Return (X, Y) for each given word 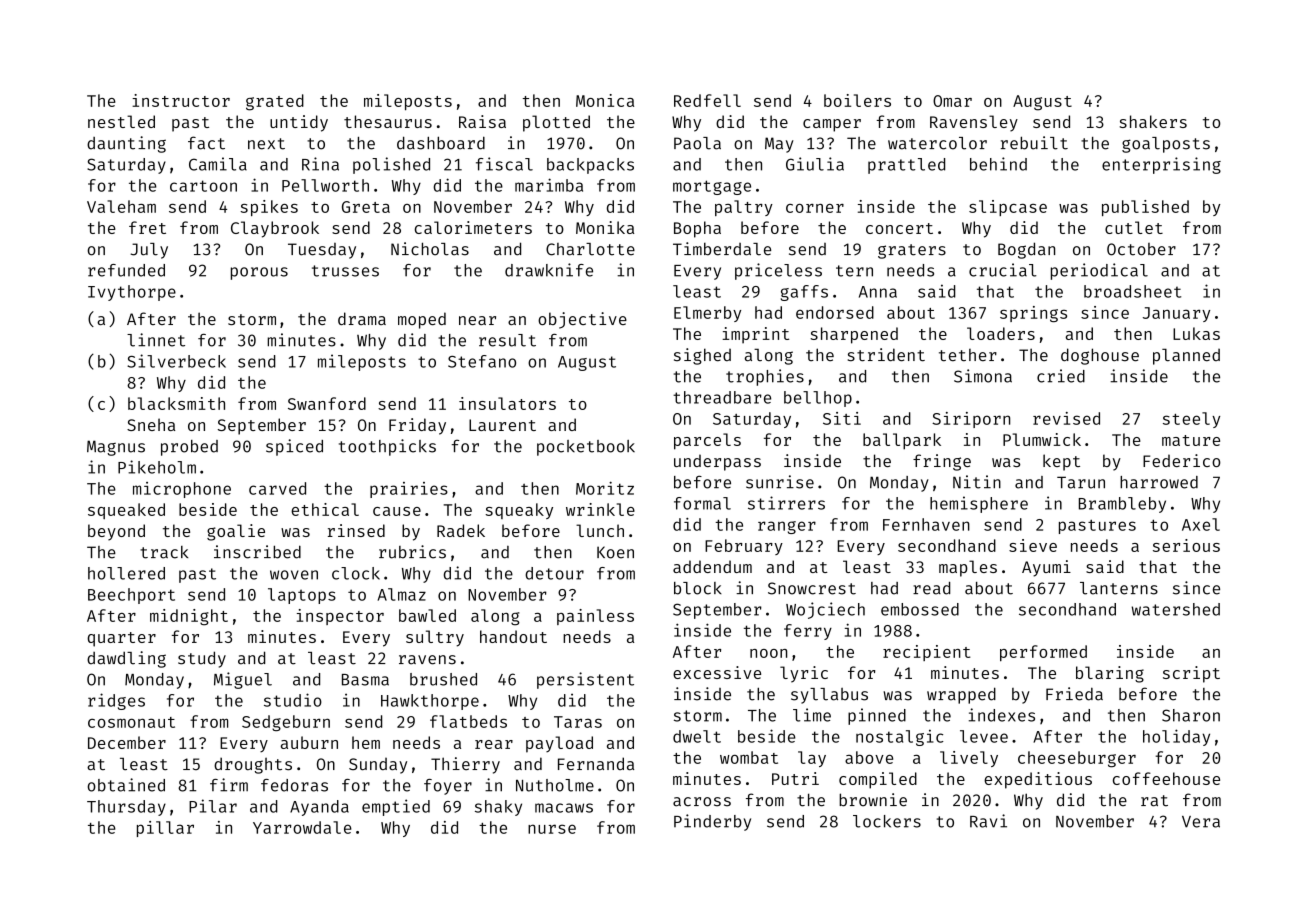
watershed (1176, 609)
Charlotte (590, 249)
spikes (269, 208)
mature (1191, 440)
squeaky (519, 511)
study (202, 659)
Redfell (707, 100)
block (698, 588)
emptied (396, 807)
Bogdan (1026, 250)
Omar (952, 101)
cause (397, 511)
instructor (181, 100)
